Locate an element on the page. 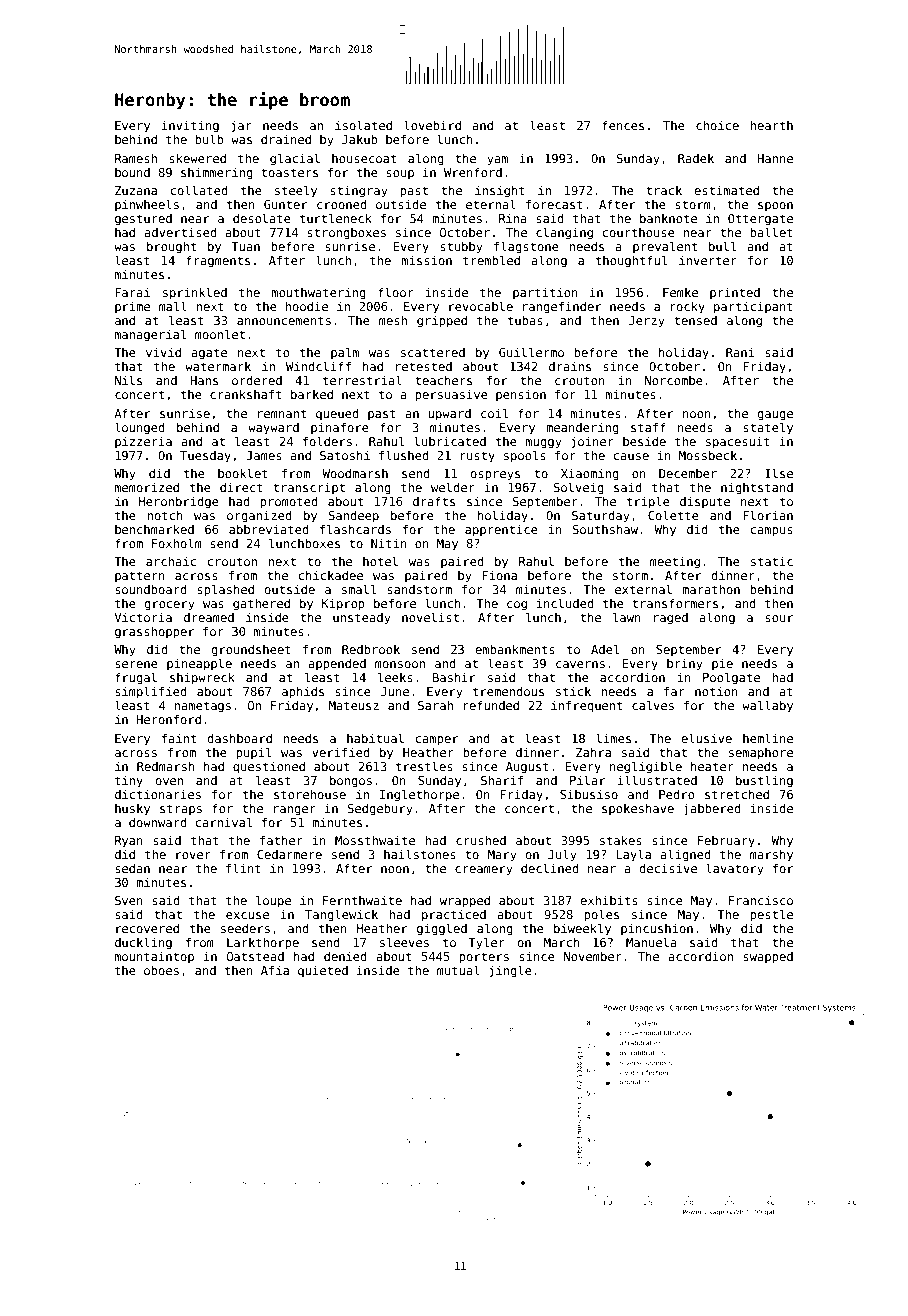 The width and height of the document is (908, 1316). isolated is located at coordinates (363, 125).
